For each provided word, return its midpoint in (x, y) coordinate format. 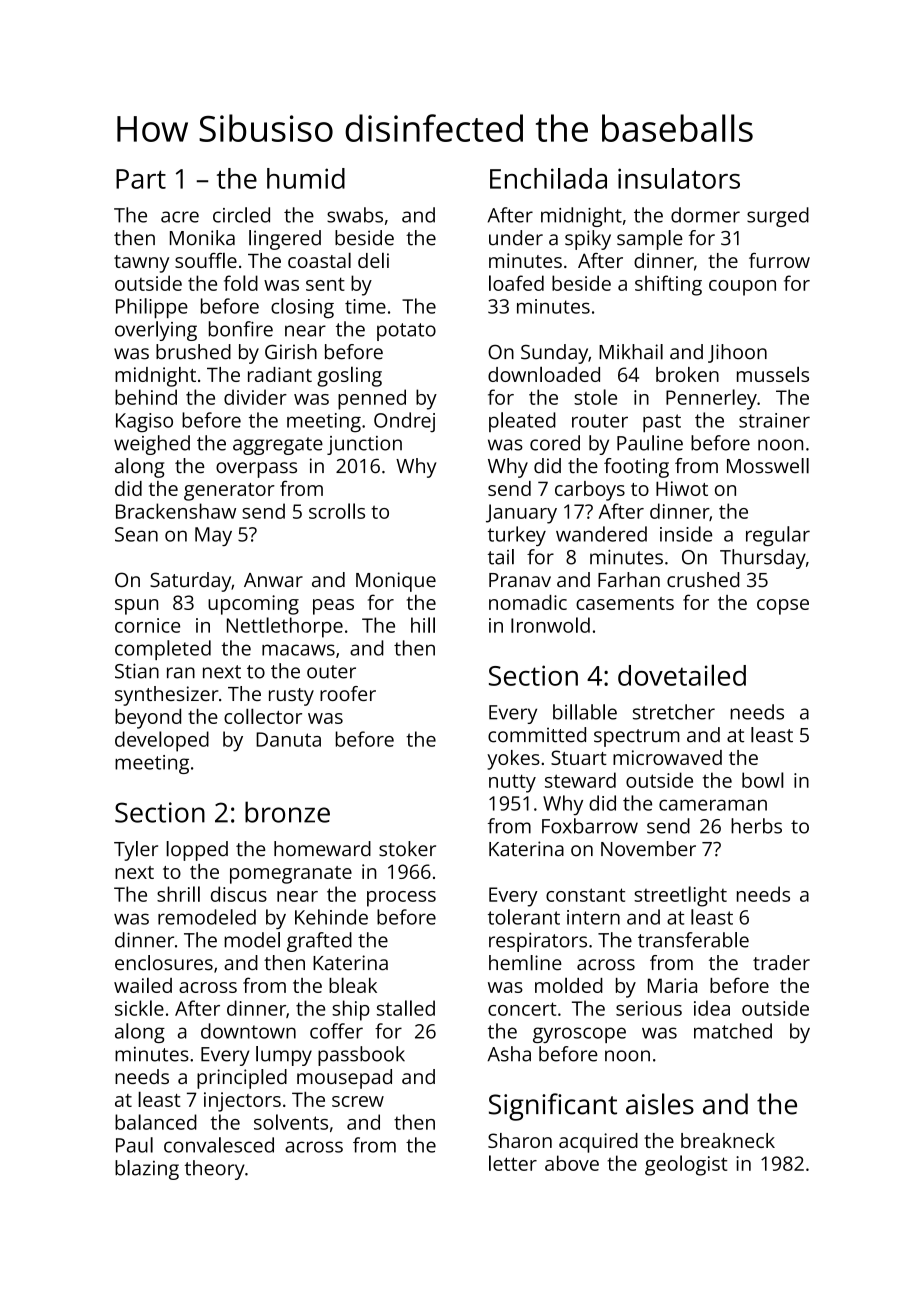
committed (537, 735)
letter (513, 1163)
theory (214, 1170)
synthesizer (167, 696)
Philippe (152, 308)
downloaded (544, 374)
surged (778, 217)
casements (625, 603)
